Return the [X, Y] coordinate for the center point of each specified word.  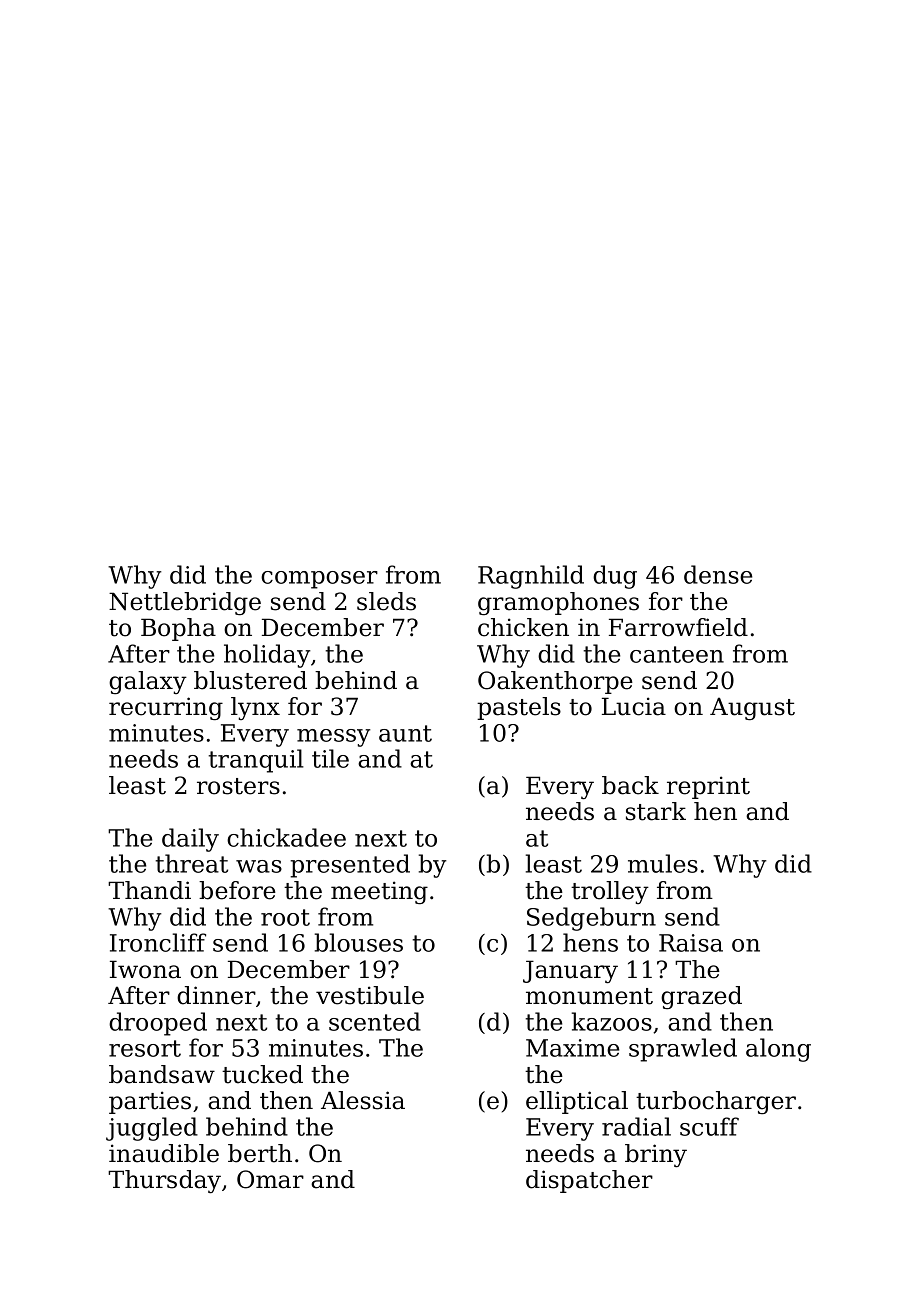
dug [615, 577]
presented [350, 866]
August [752, 708]
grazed [701, 997]
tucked [262, 1074]
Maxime [572, 1048]
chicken [523, 627]
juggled [152, 1129]
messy [333, 738]
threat [192, 863]
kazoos [612, 1021]
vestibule [370, 995]
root [285, 917]
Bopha [178, 629]
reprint [708, 787]
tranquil [256, 761]
